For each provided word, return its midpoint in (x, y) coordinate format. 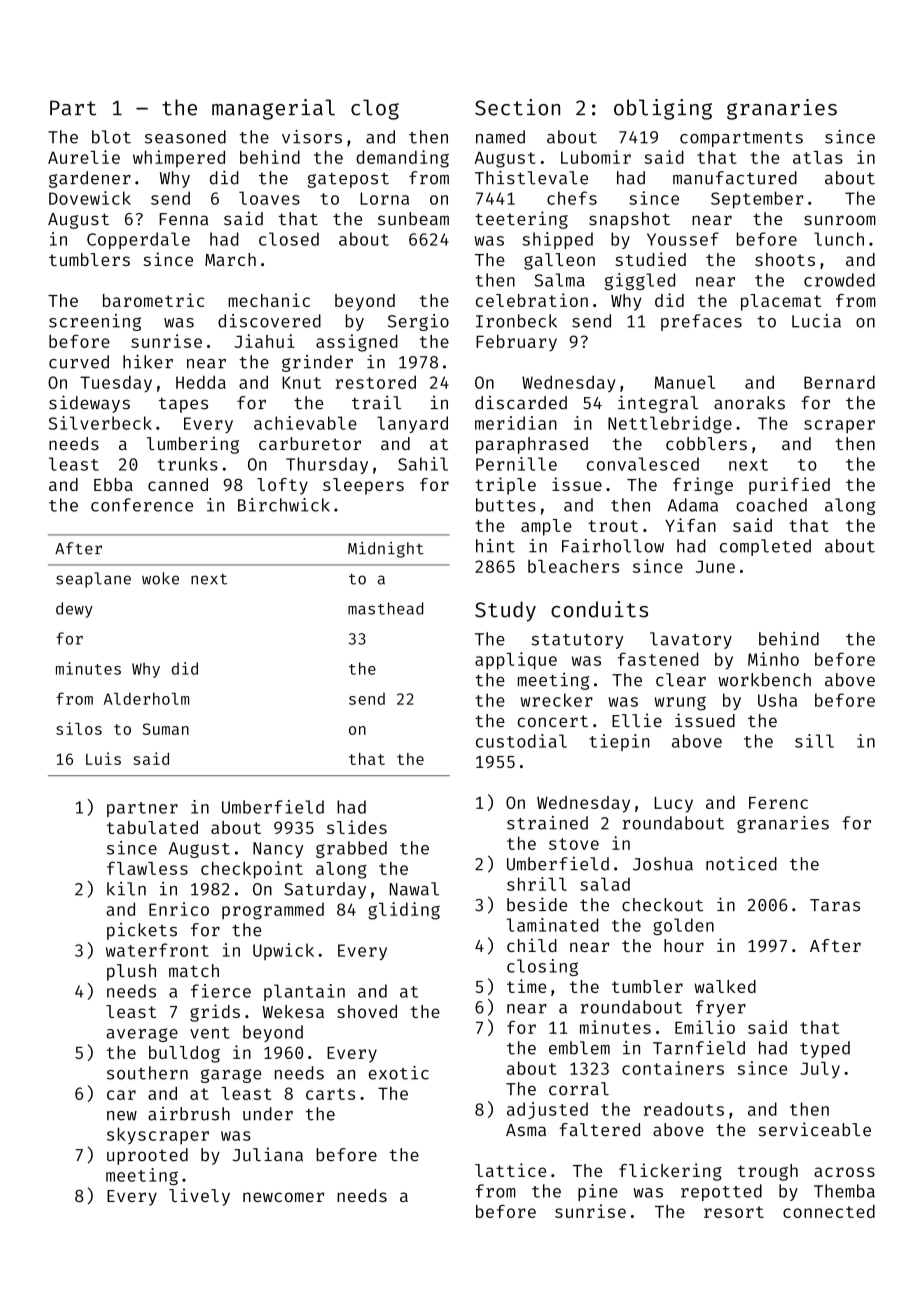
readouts (684, 1109)
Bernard (839, 382)
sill (814, 741)
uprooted (147, 1156)
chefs (572, 198)
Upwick (283, 951)
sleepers (363, 486)
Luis (103, 758)
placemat (781, 302)
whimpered (179, 159)
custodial (521, 741)
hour (684, 945)
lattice (510, 1170)
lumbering (193, 445)
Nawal (414, 889)
